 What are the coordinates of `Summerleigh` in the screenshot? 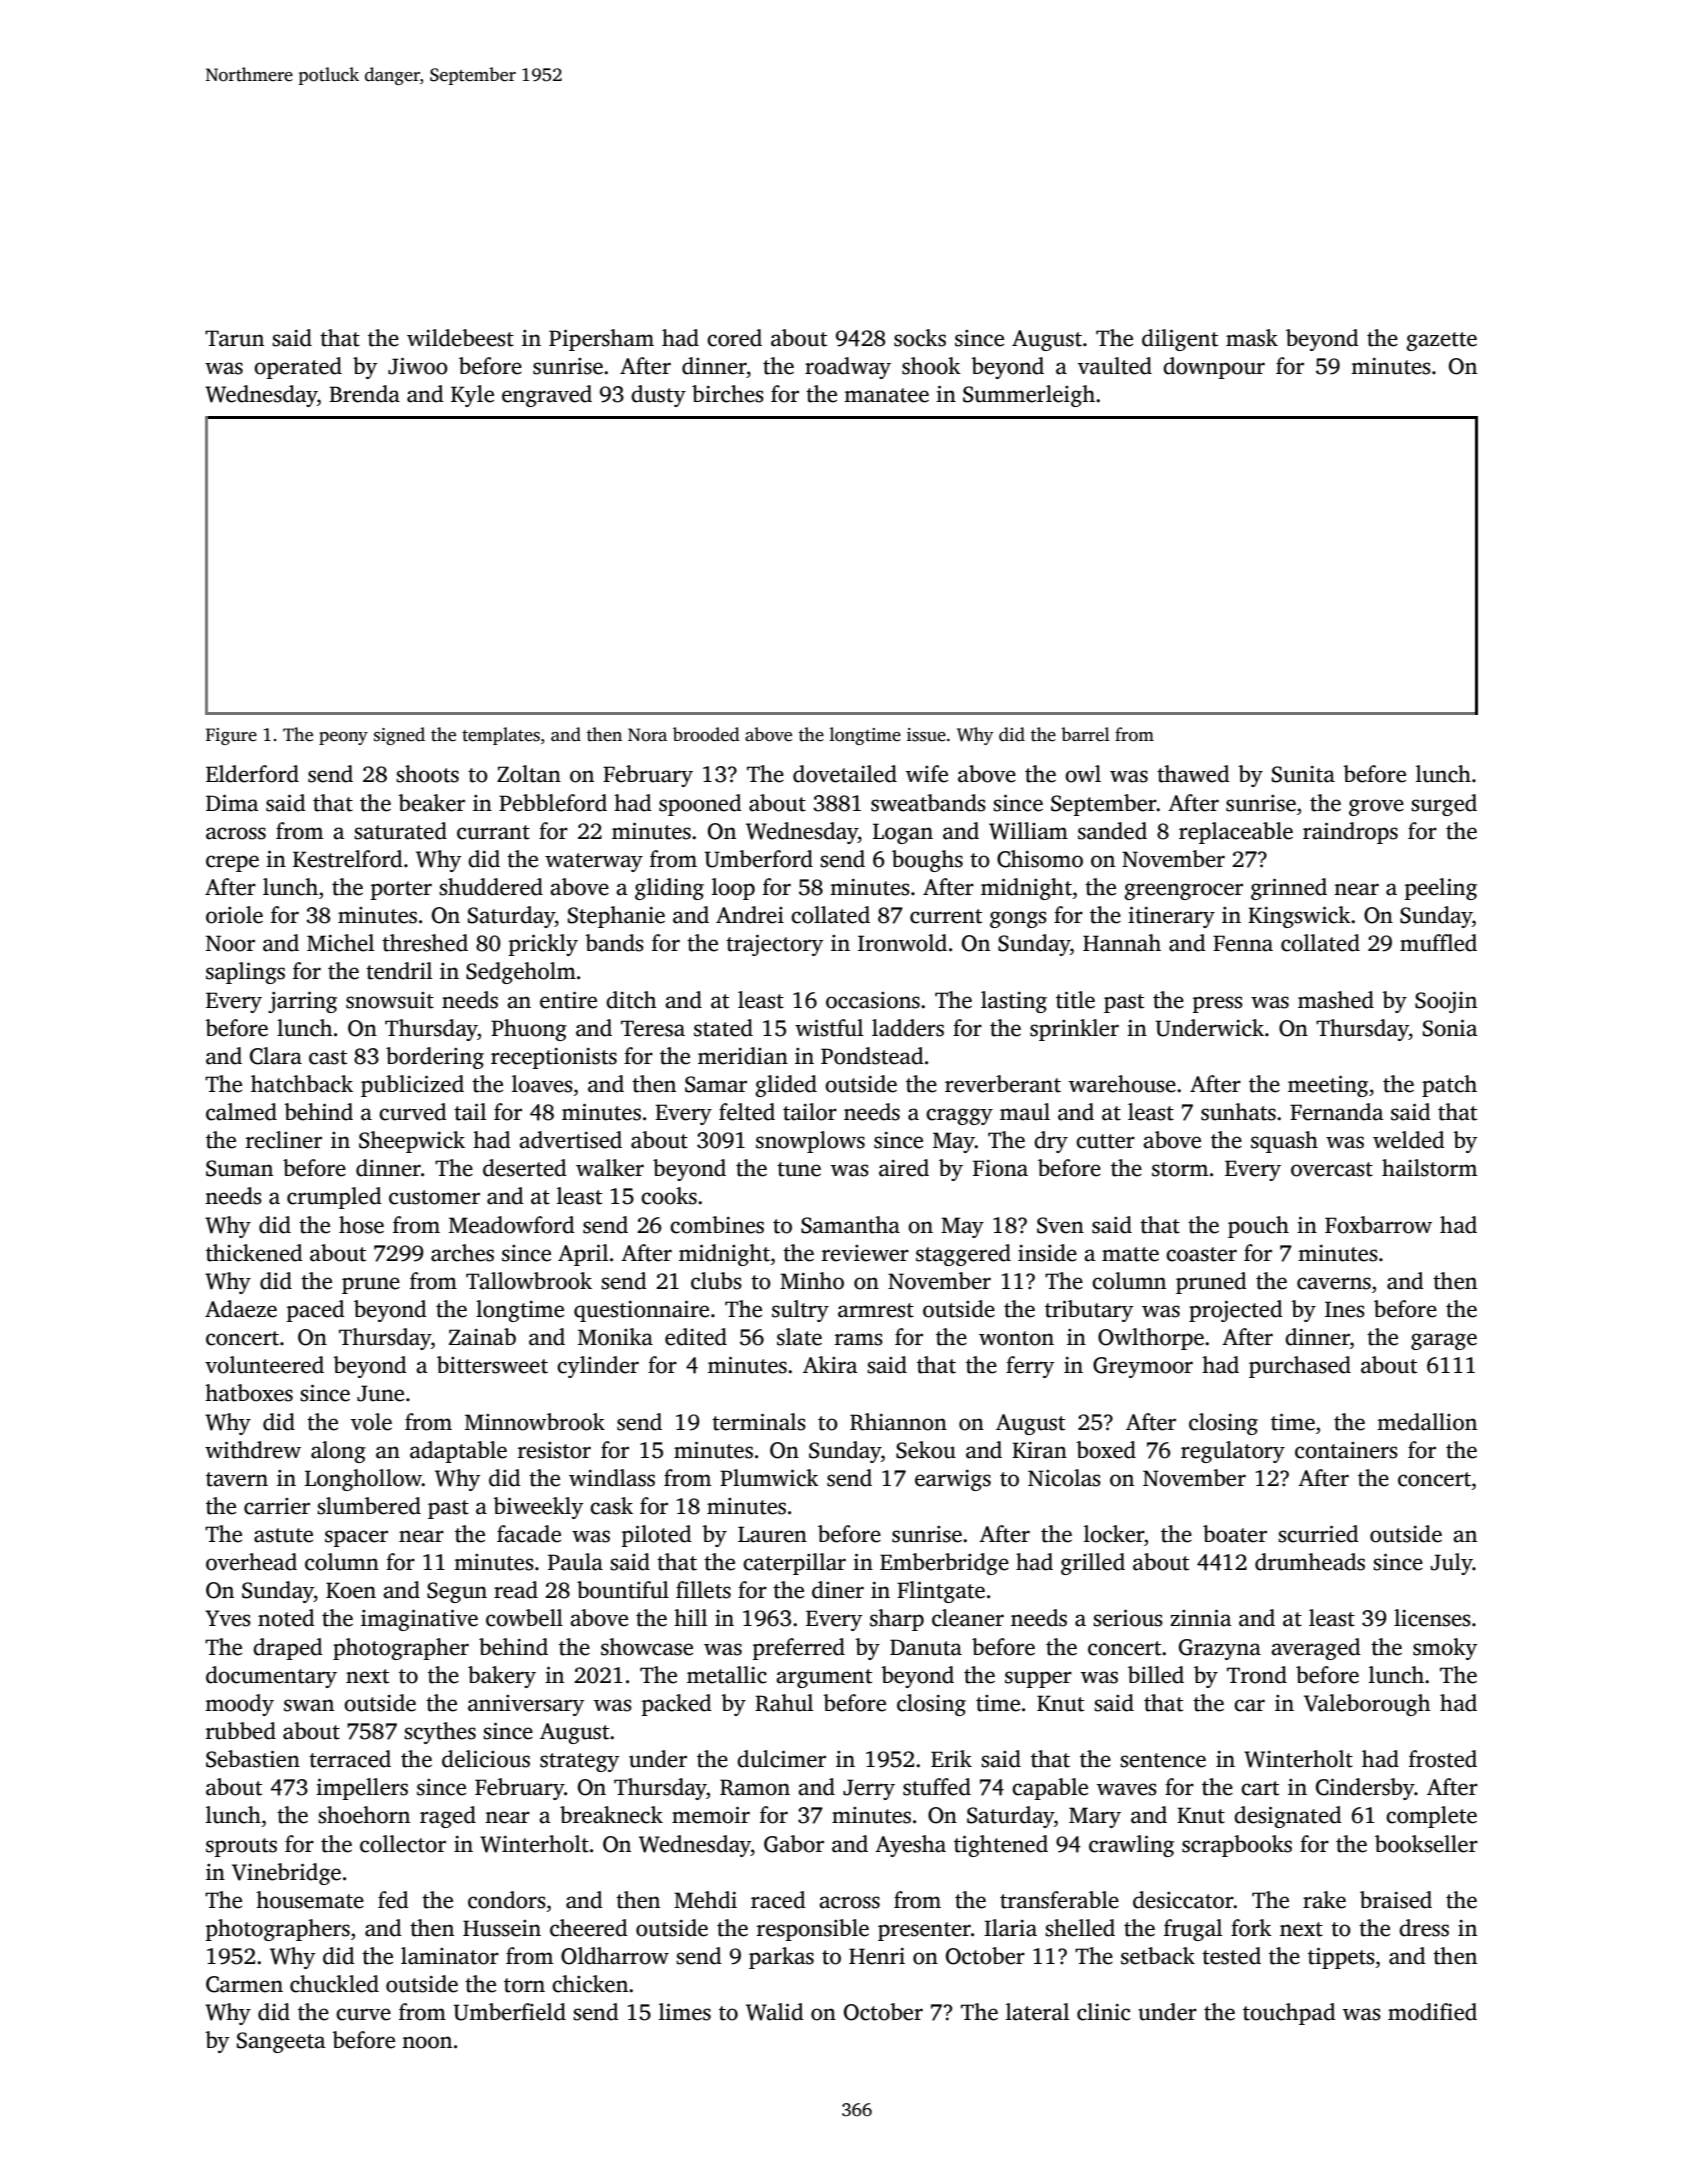 It's located at (1029, 396).
